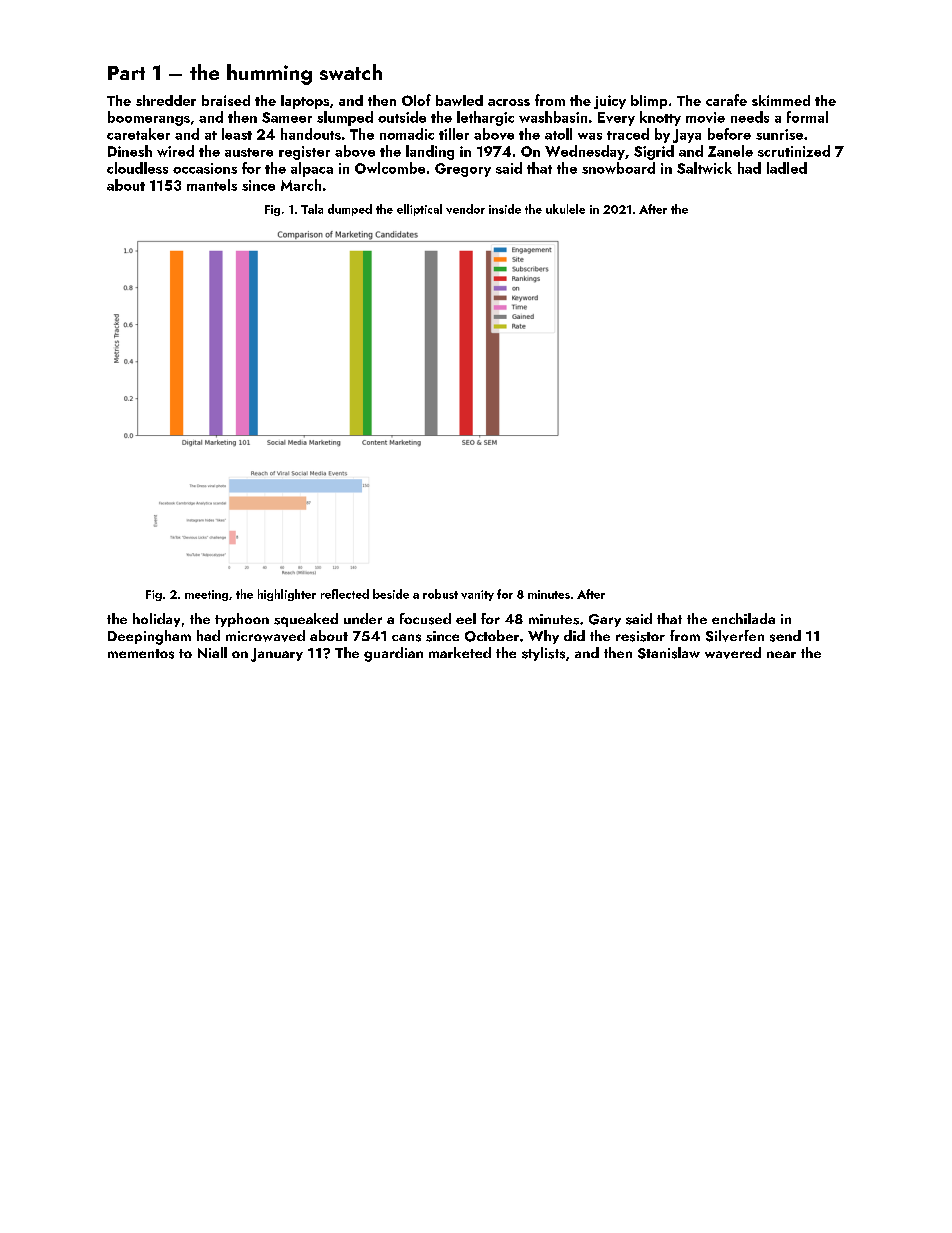 The height and width of the screenshot is (1233, 952). Describe the element at coordinates (312, 209) in the screenshot. I see `Tala` at that location.
